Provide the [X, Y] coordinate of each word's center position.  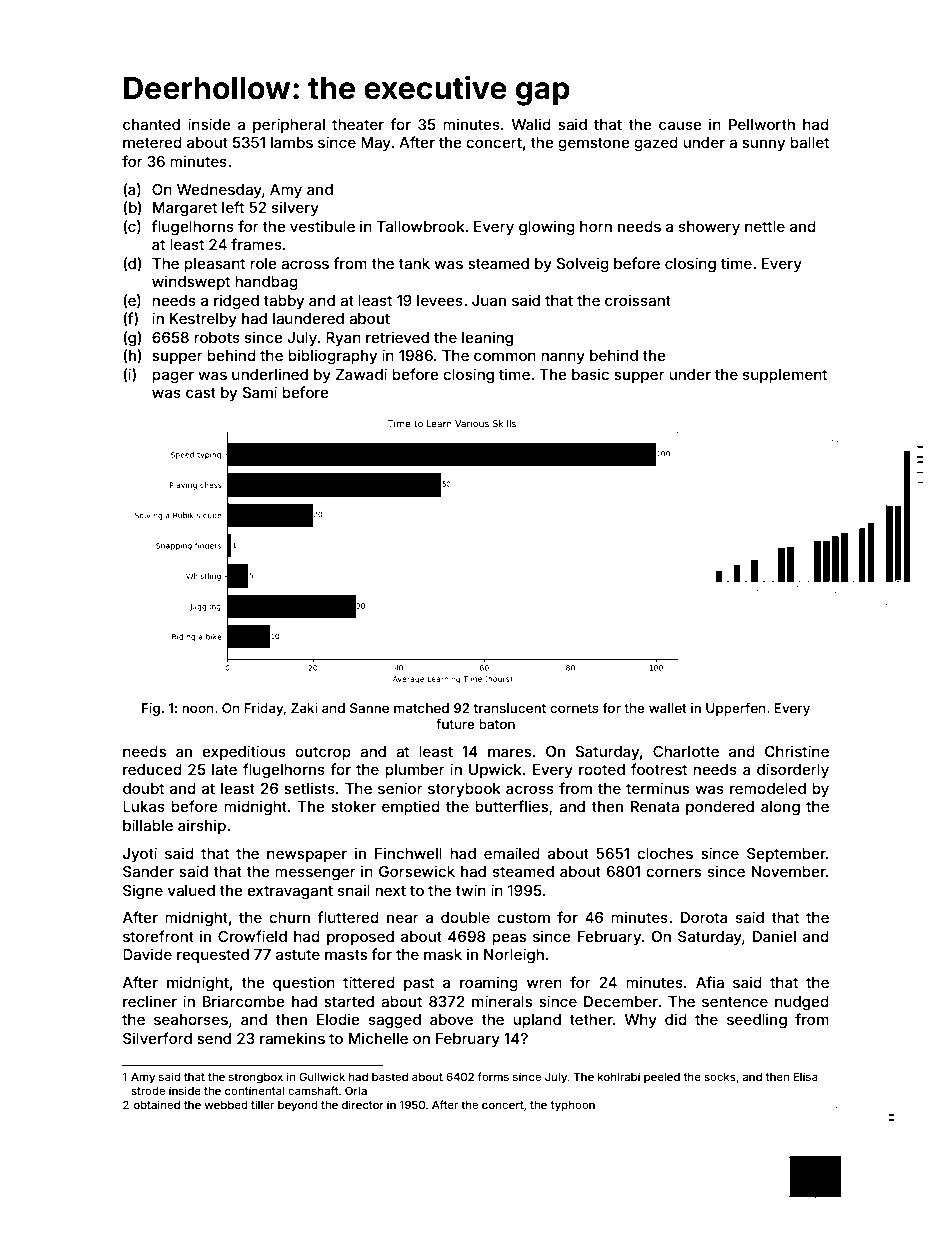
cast [201, 393]
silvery [295, 208]
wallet [668, 708]
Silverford [157, 1038]
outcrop [323, 753]
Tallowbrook [421, 226]
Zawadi [361, 374]
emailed [512, 853]
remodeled [768, 788]
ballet [809, 142]
